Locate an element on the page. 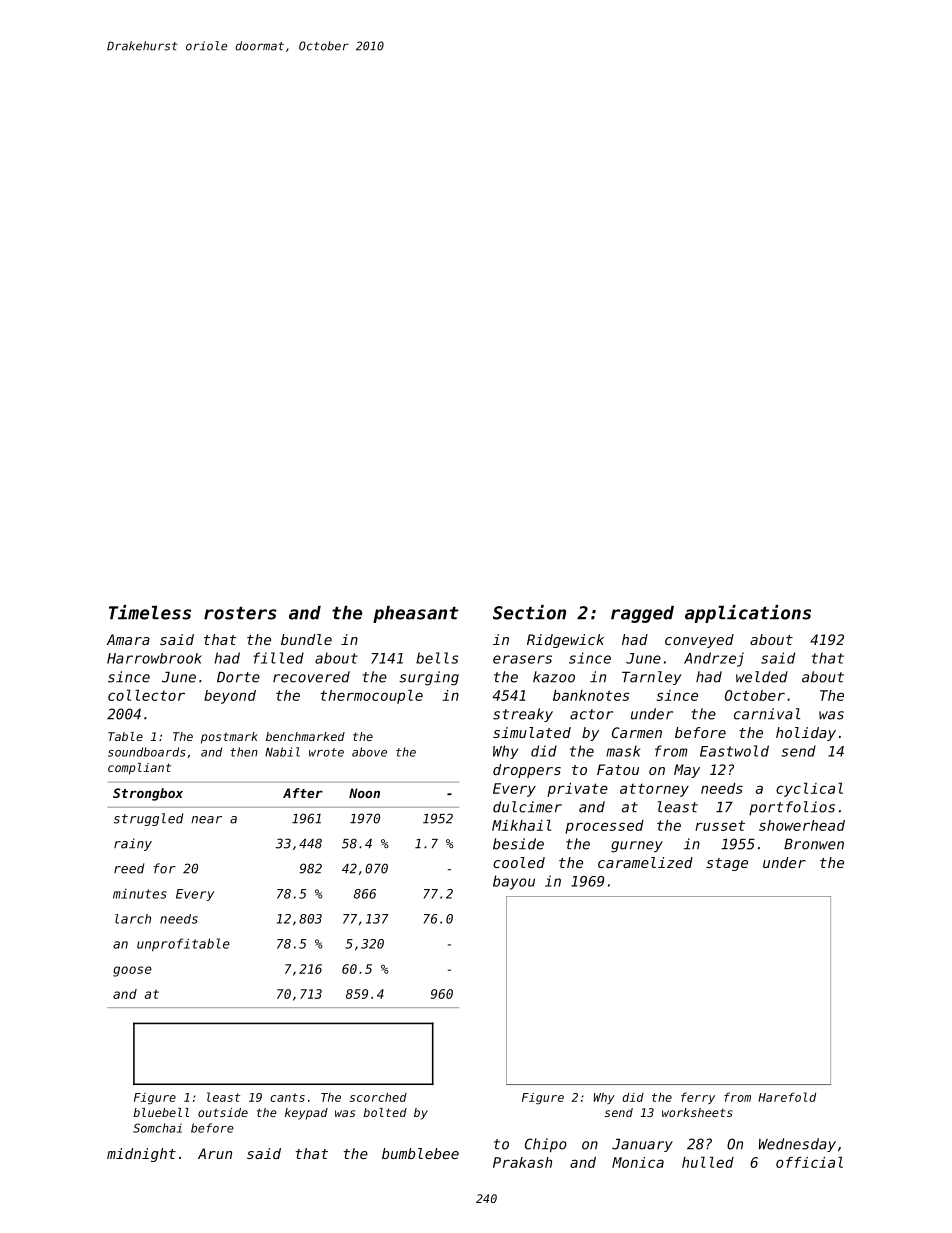 Image resolution: width=952 pixels, height=1233 pixels. simulated is located at coordinates (532, 732).
